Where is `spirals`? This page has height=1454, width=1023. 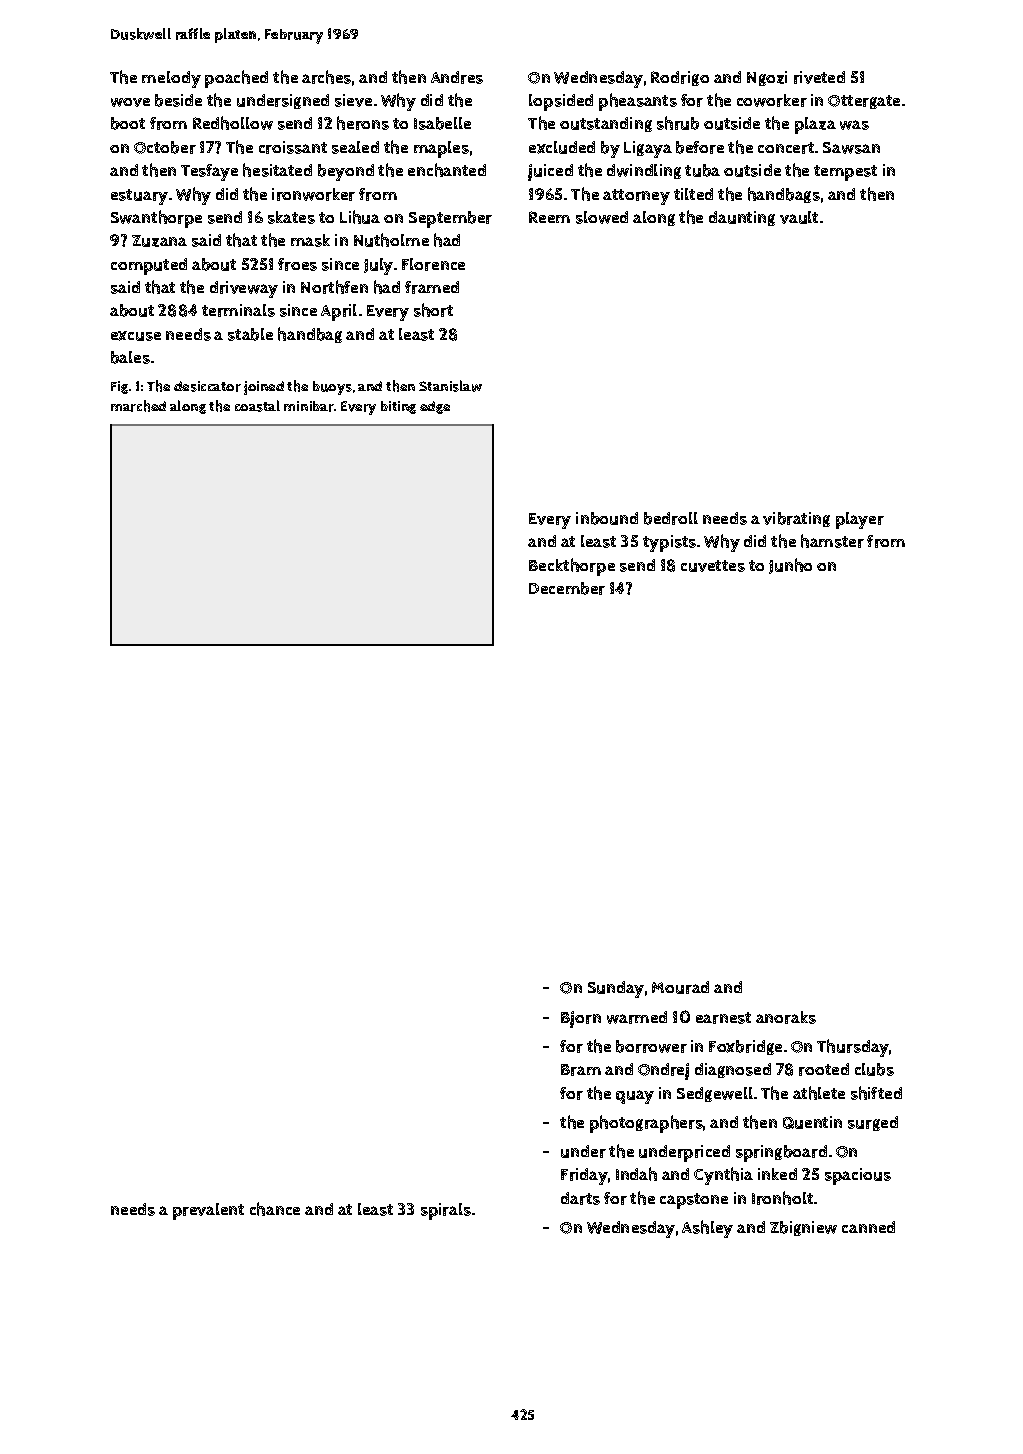
spirals is located at coordinates (446, 1211).
